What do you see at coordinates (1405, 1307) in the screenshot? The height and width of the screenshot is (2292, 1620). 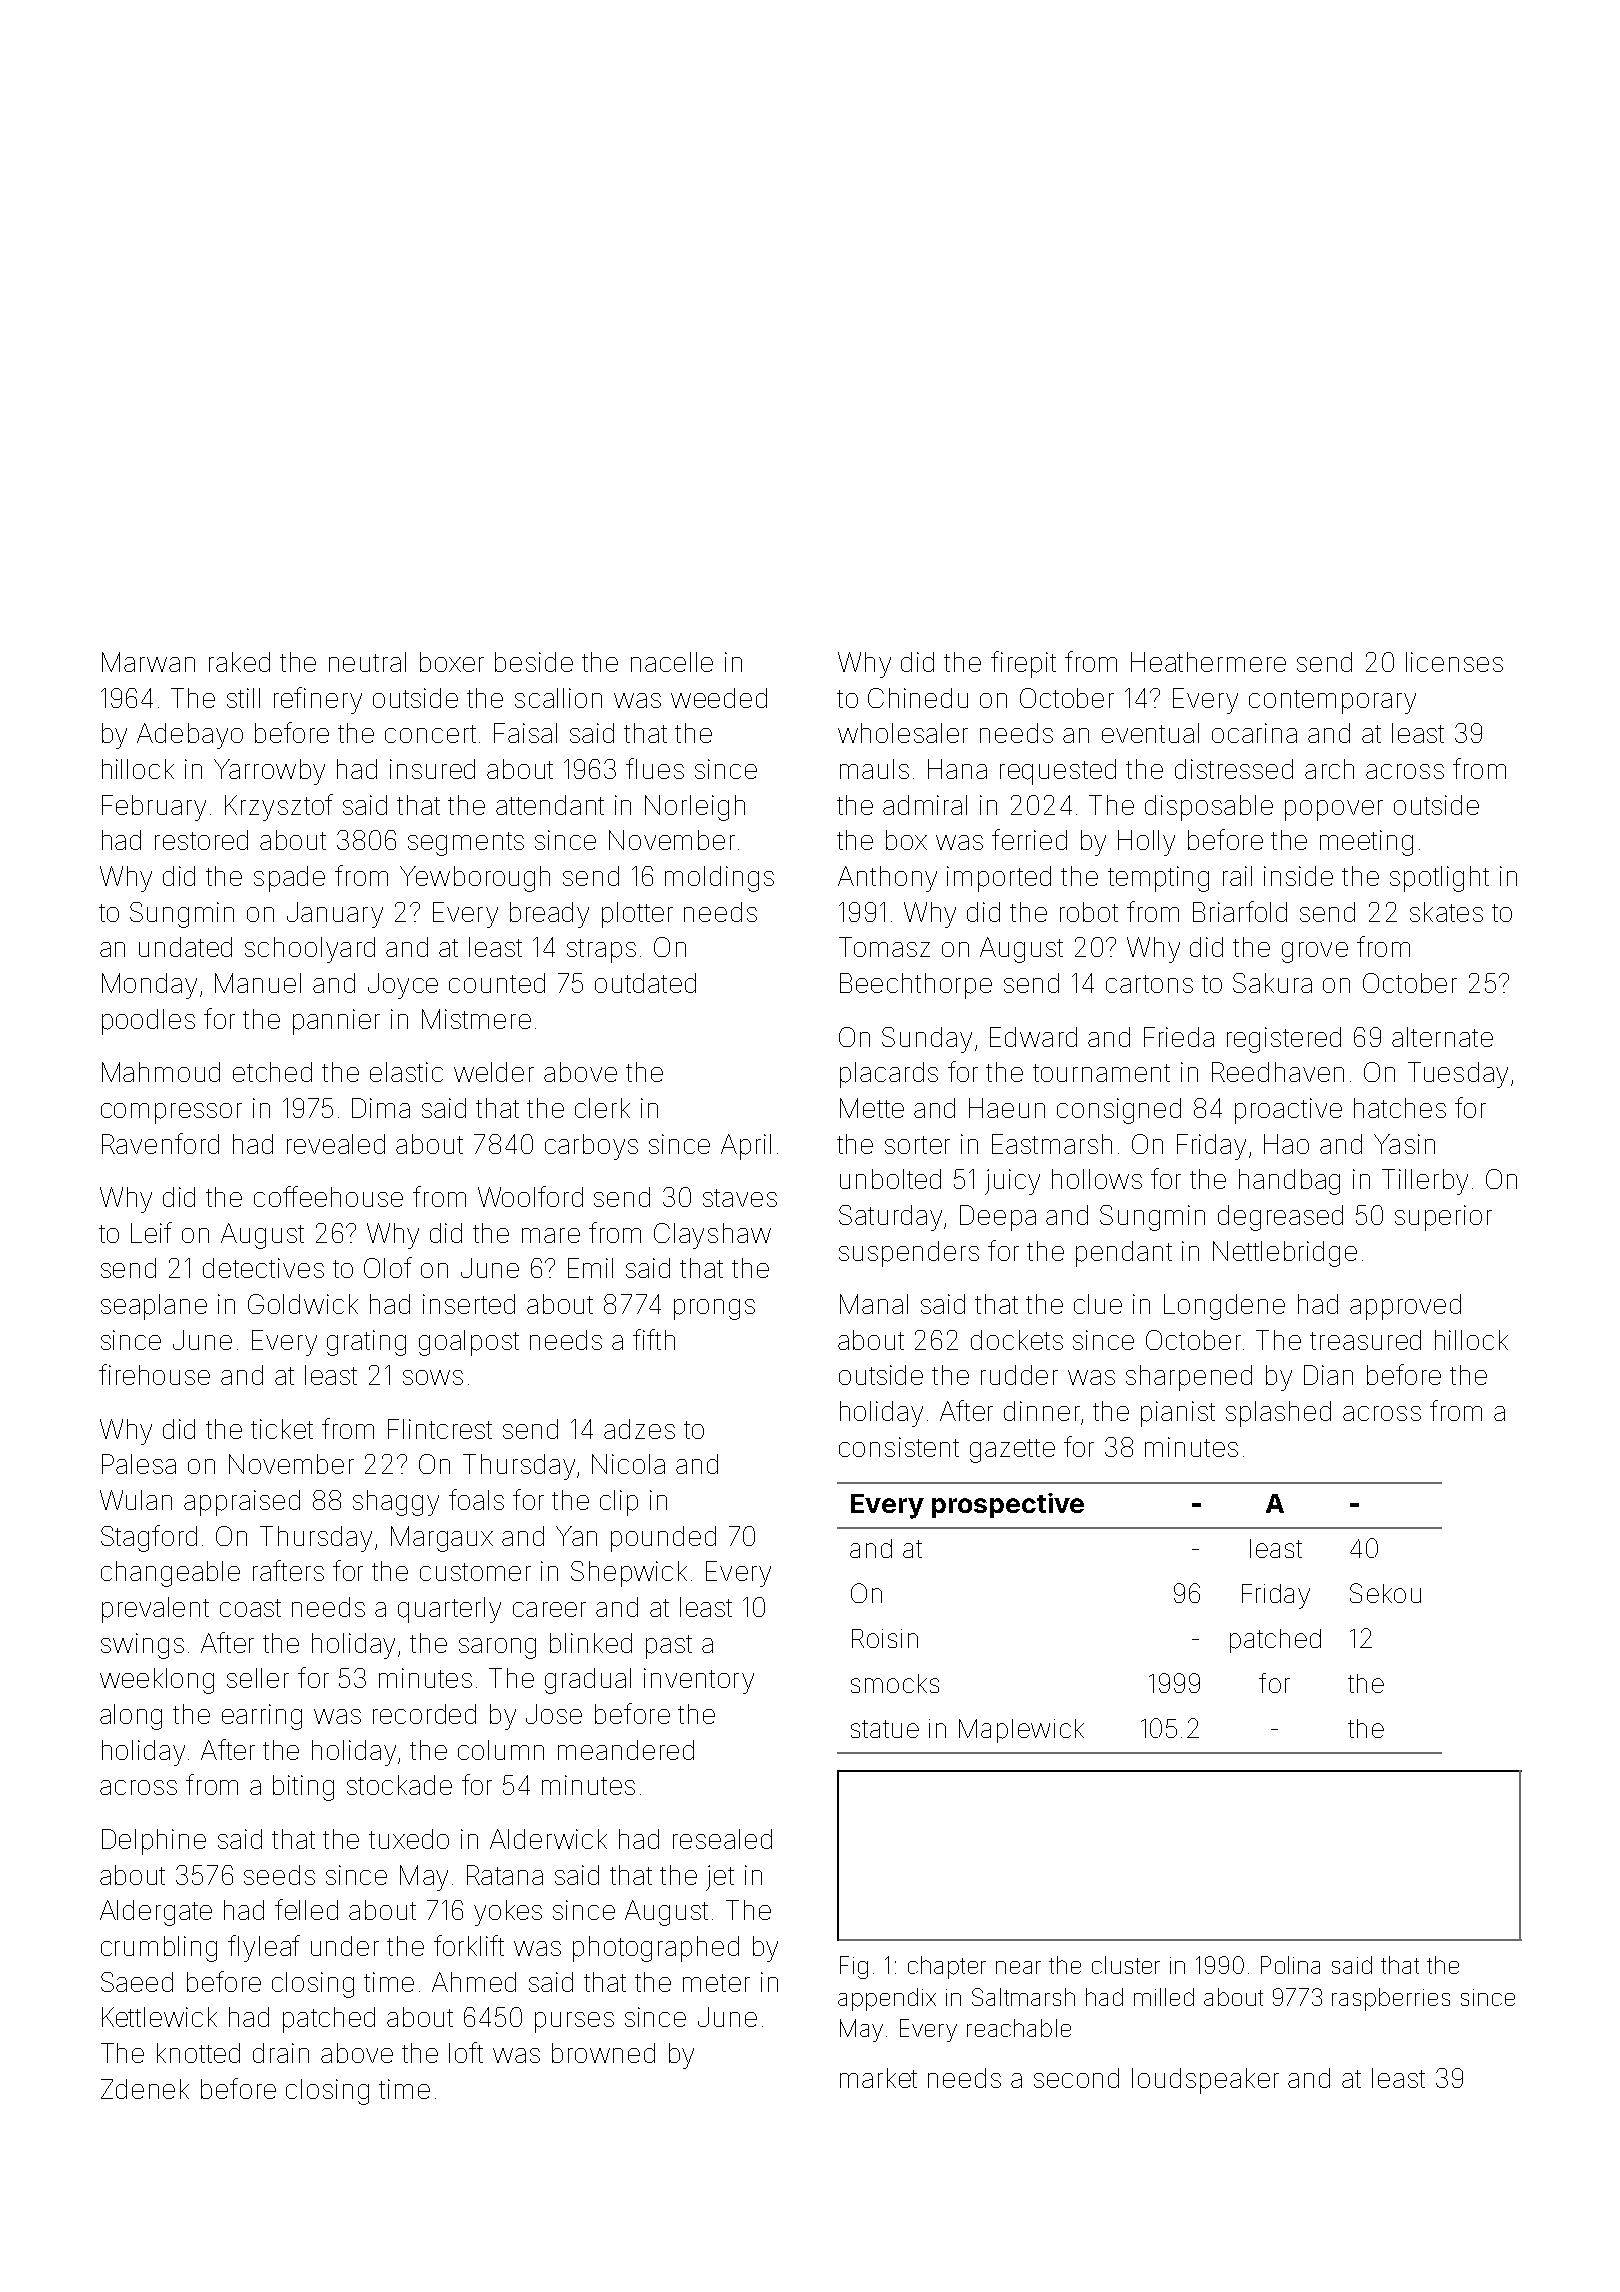 I see `approved` at bounding box center [1405, 1307].
